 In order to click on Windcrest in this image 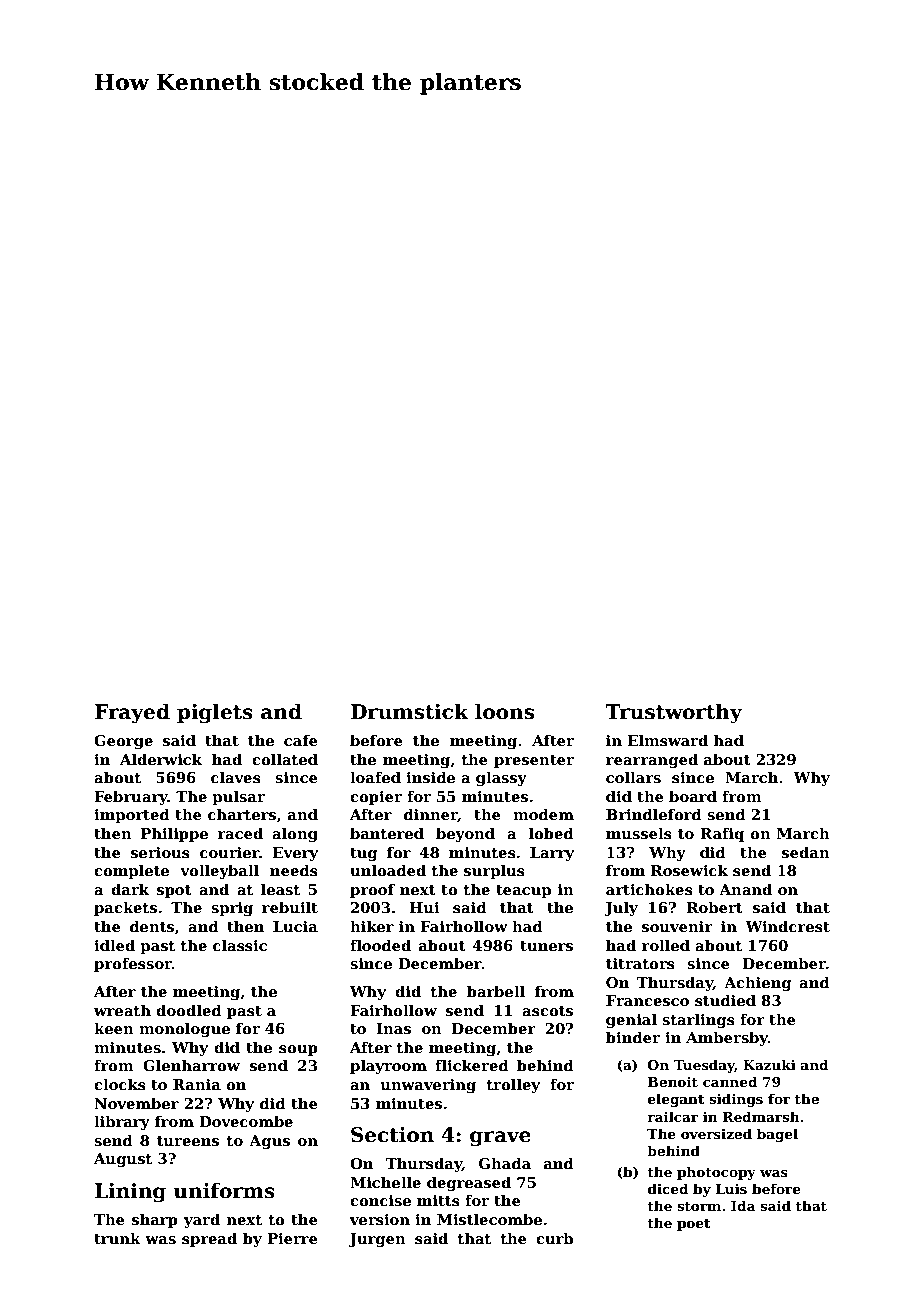, I will do `click(787, 926)`.
